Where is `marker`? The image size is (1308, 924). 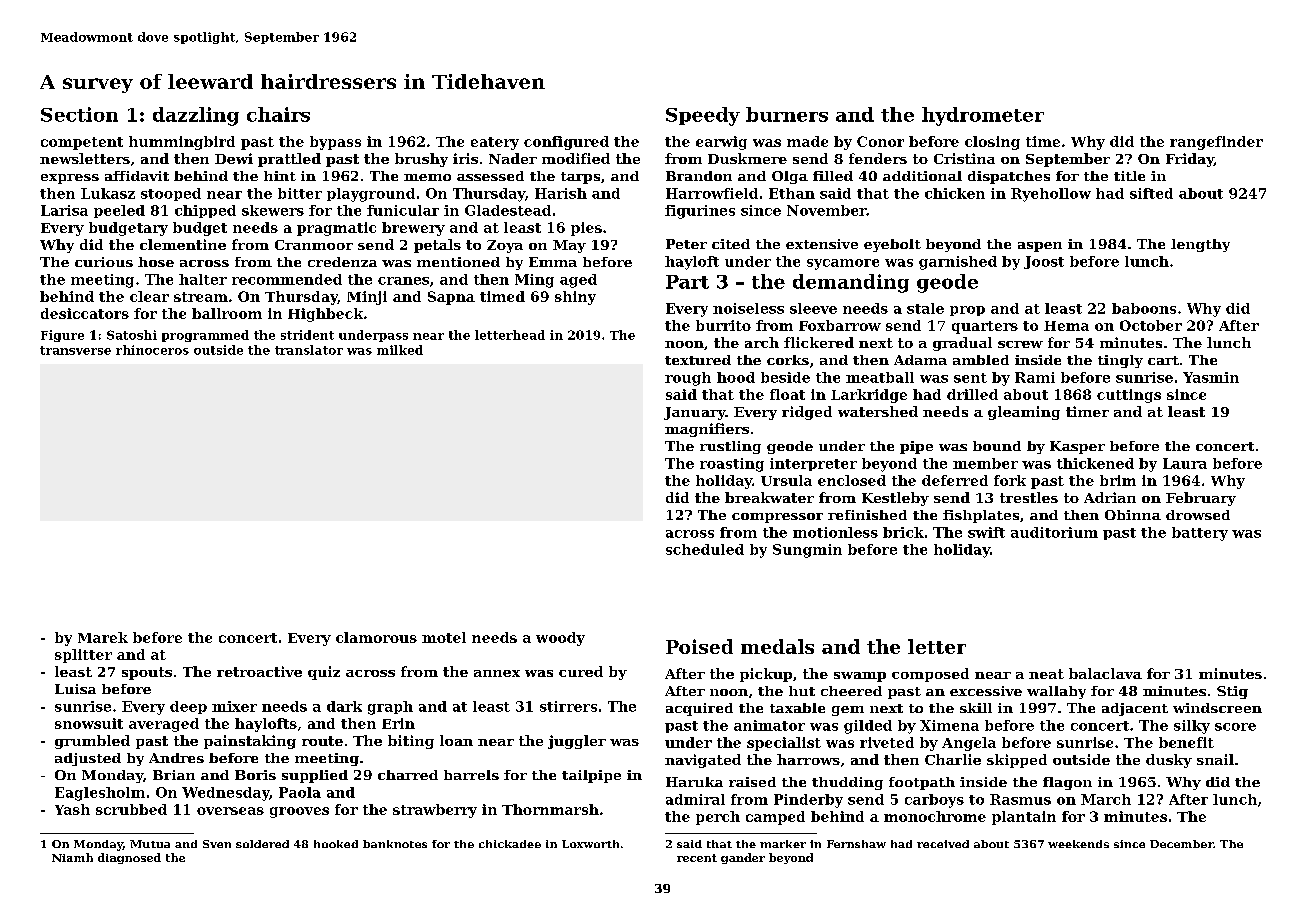
marker is located at coordinates (783, 844).
